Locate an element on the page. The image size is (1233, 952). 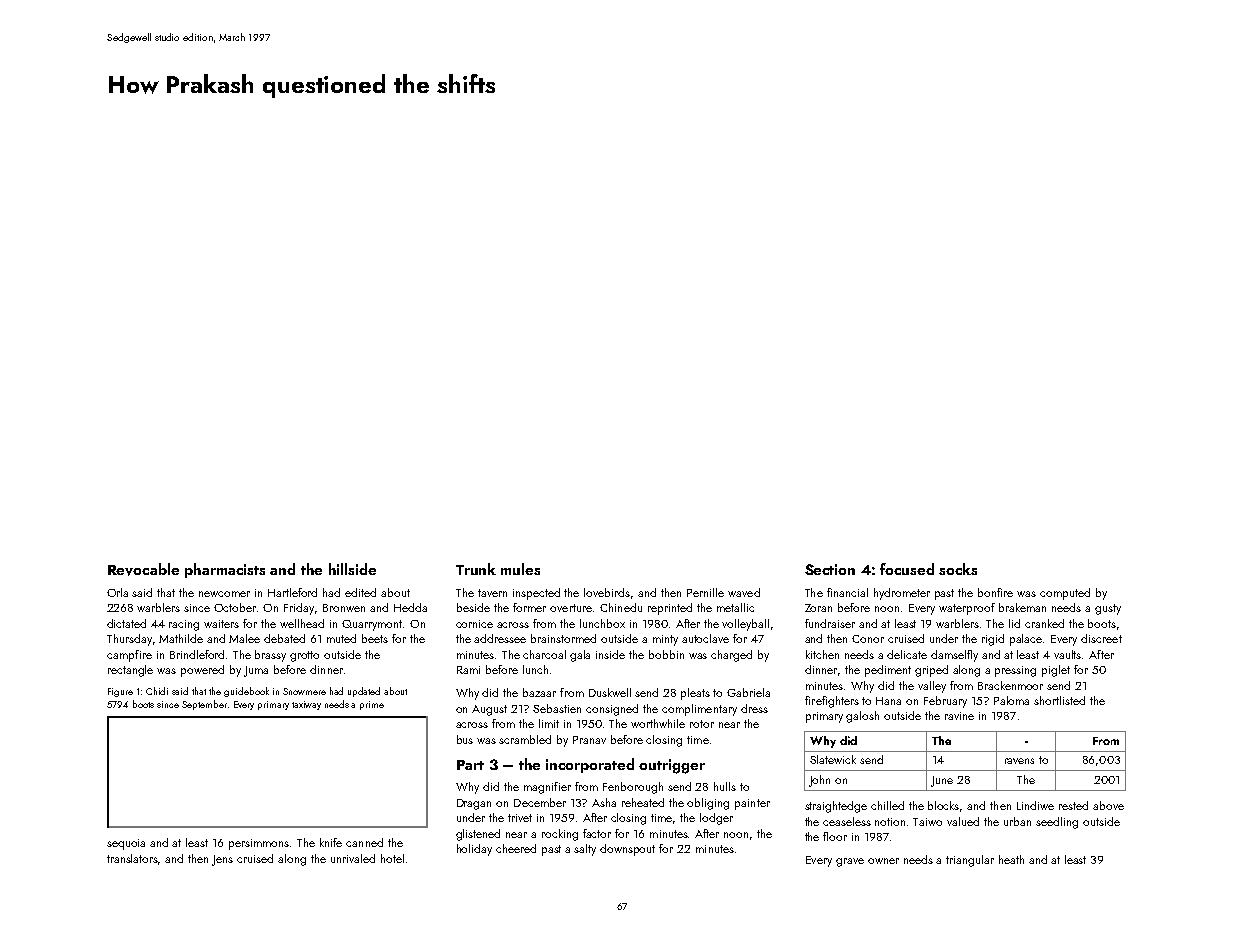
translators is located at coordinates (133, 859).
